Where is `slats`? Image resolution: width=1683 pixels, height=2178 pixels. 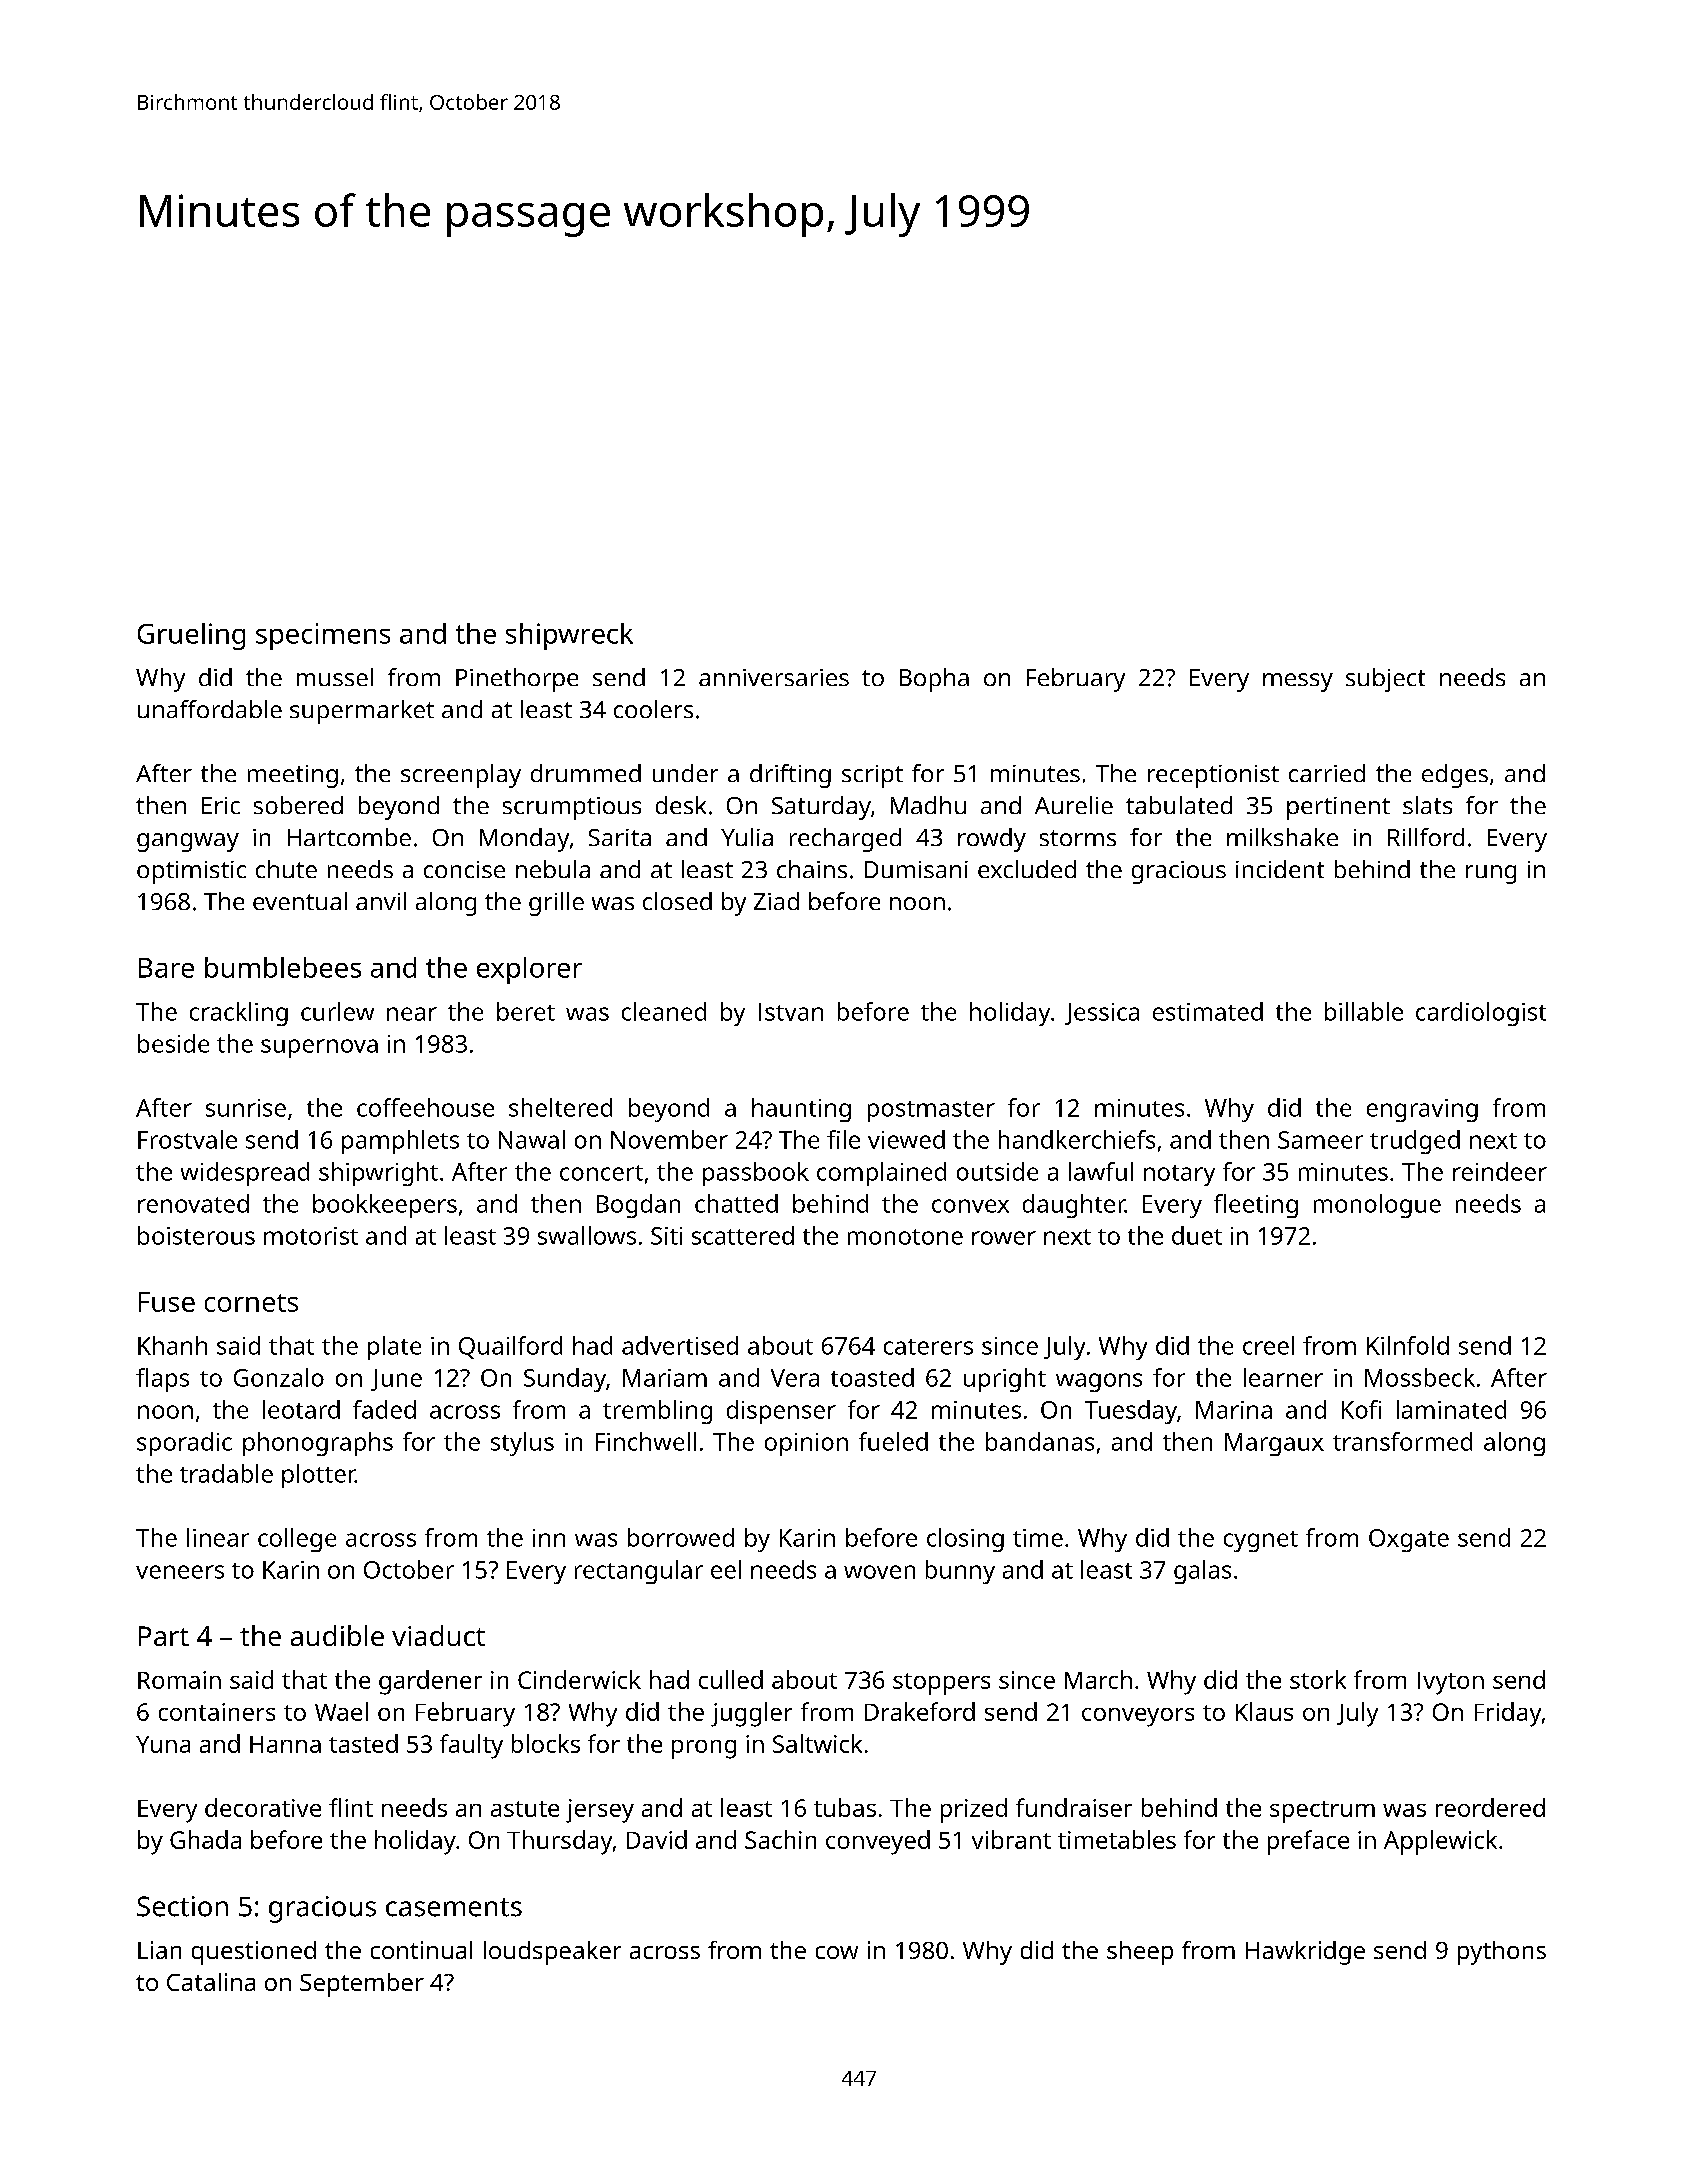 slats is located at coordinates (1427, 805).
